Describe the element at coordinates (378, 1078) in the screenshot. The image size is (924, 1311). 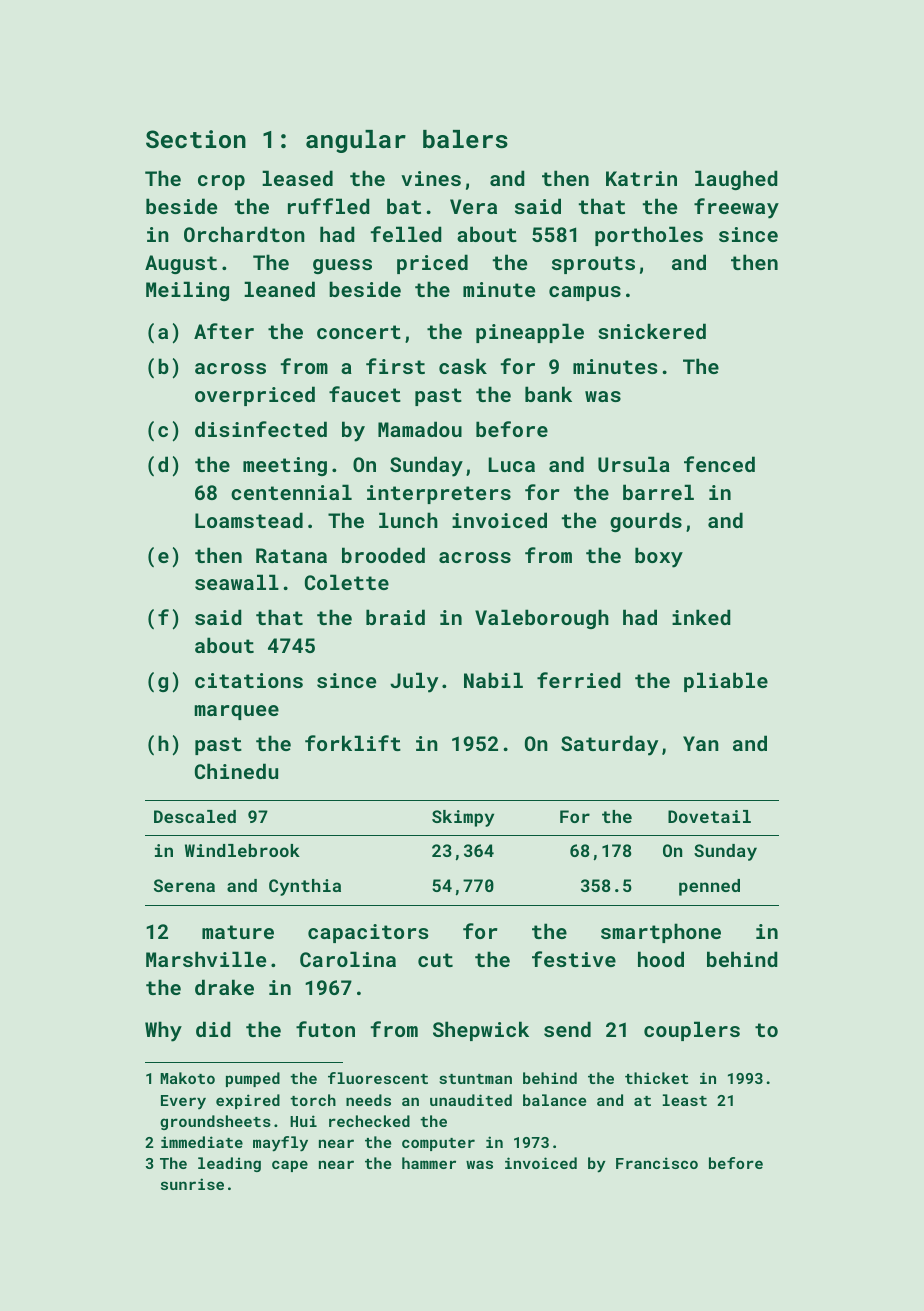
I see `fluorescent` at that location.
